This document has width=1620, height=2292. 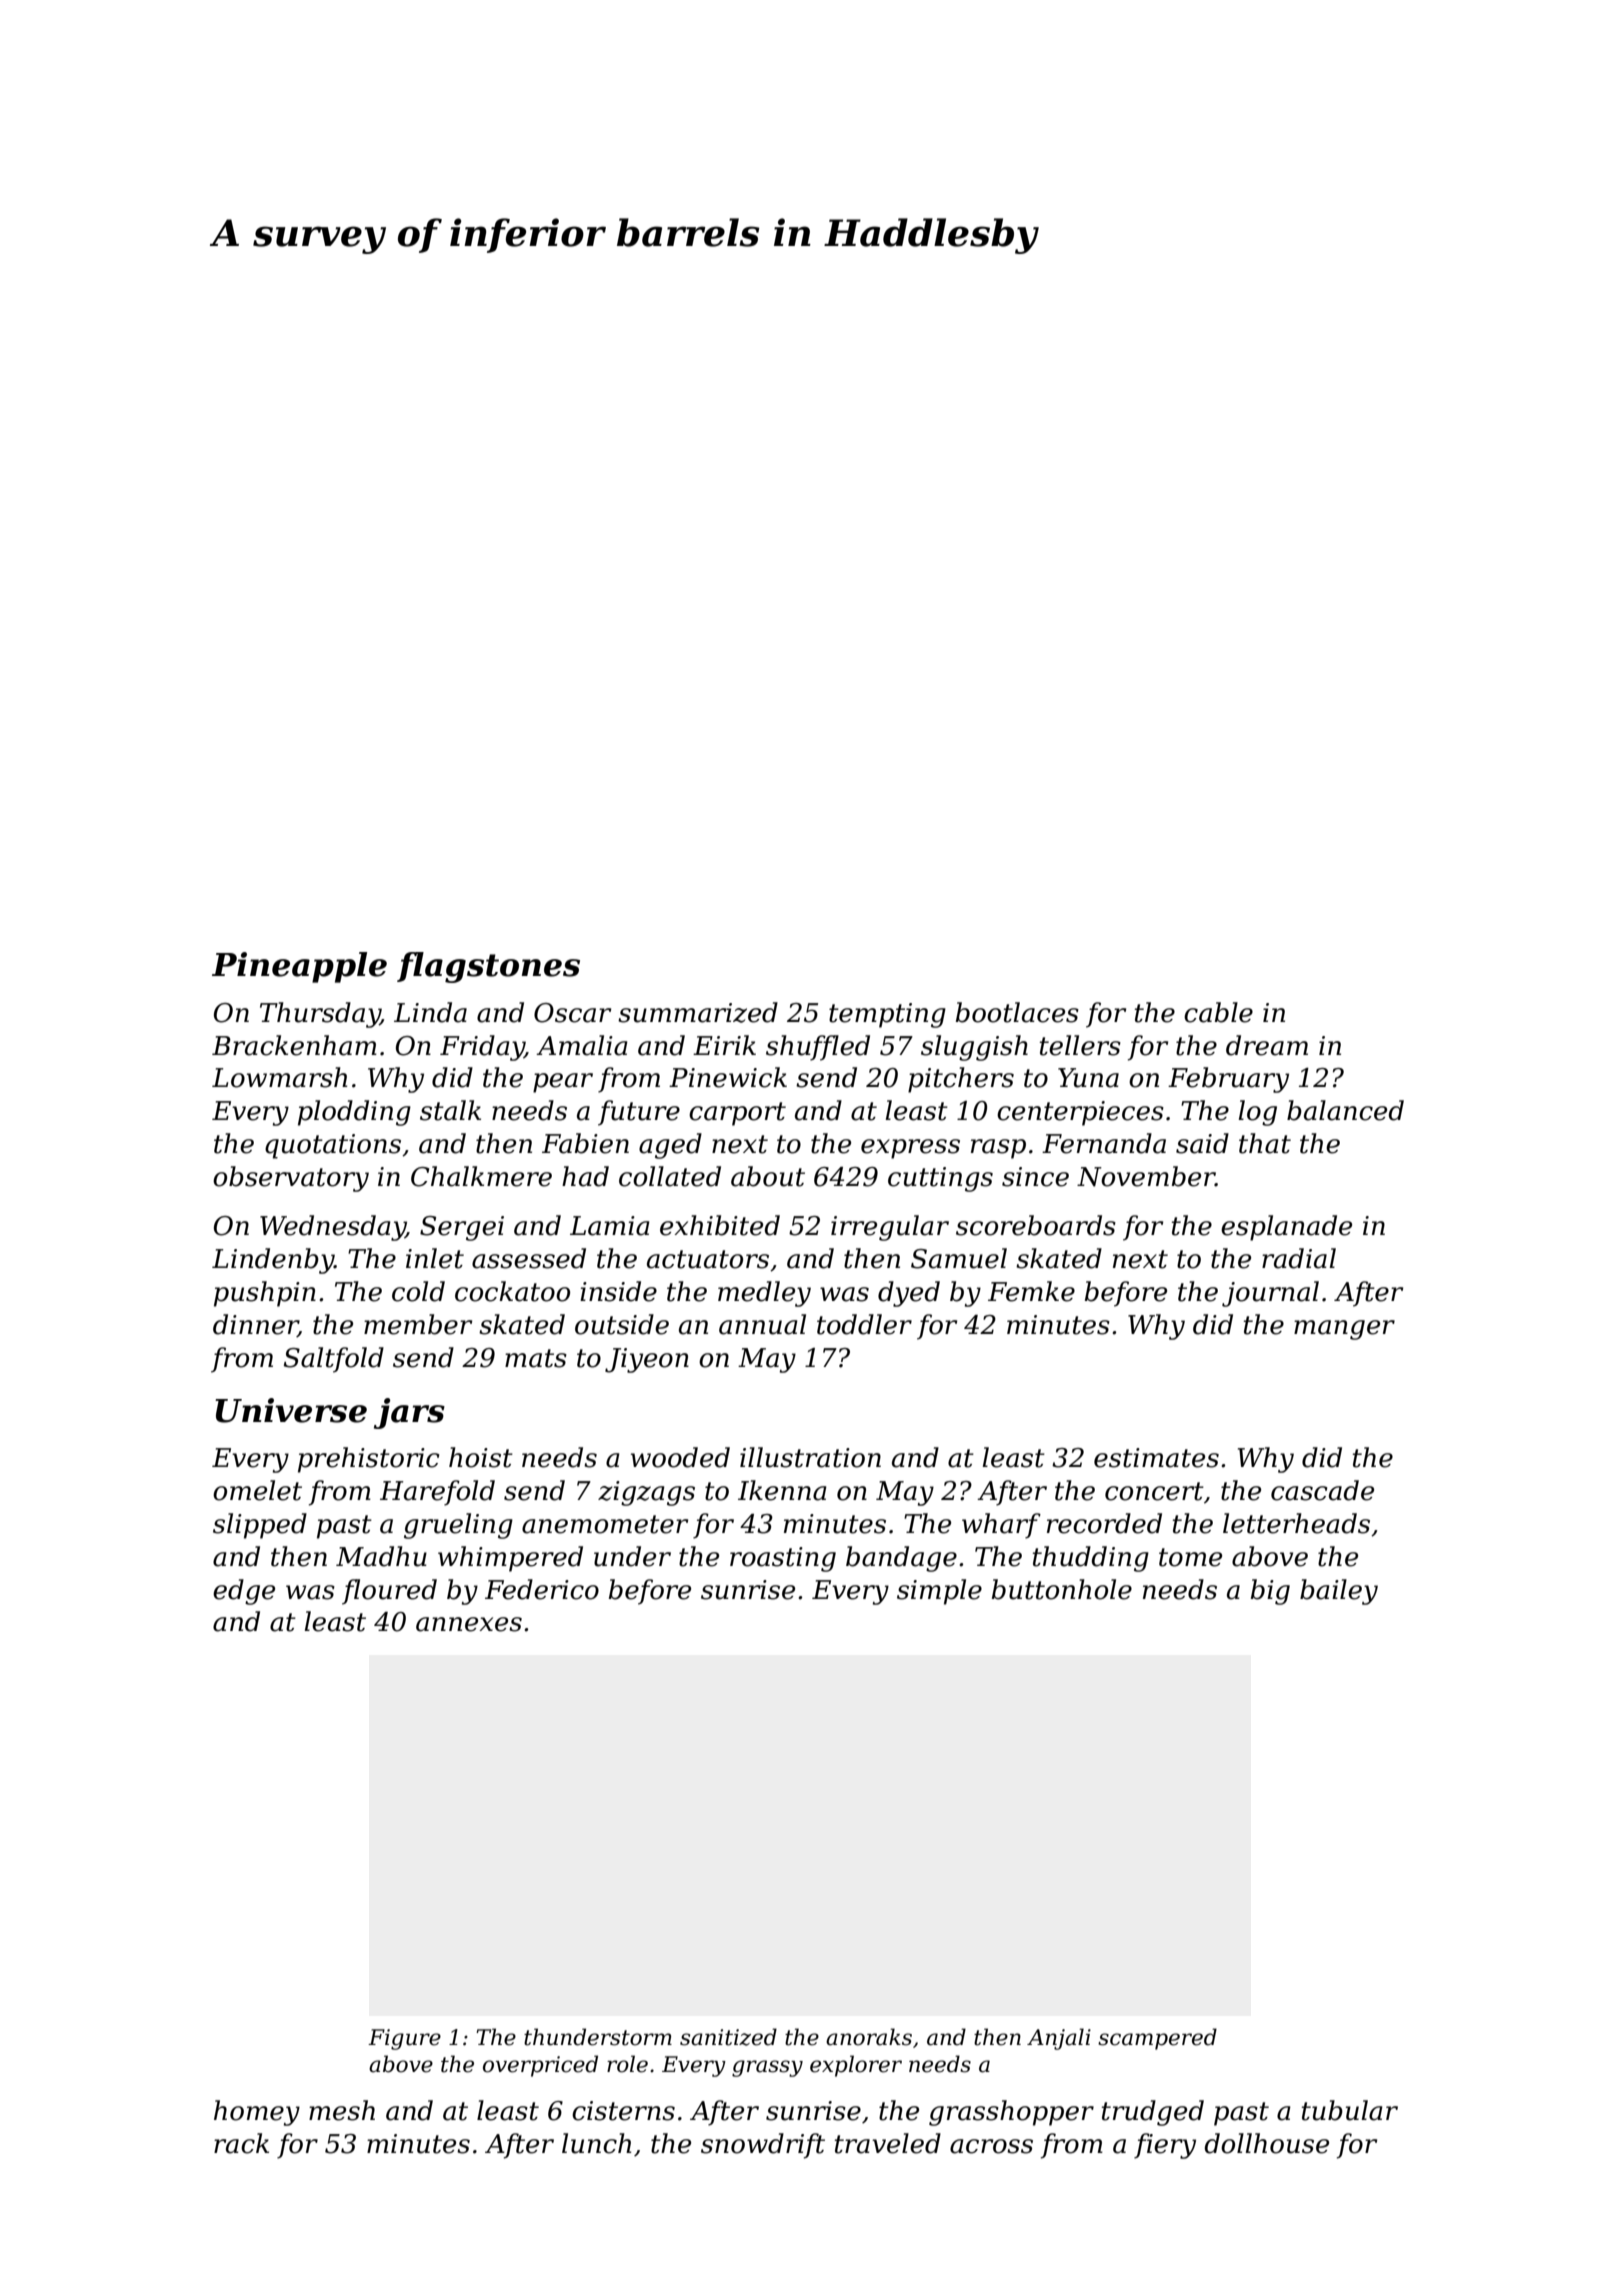 I want to click on roasting, so click(x=783, y=1559).
